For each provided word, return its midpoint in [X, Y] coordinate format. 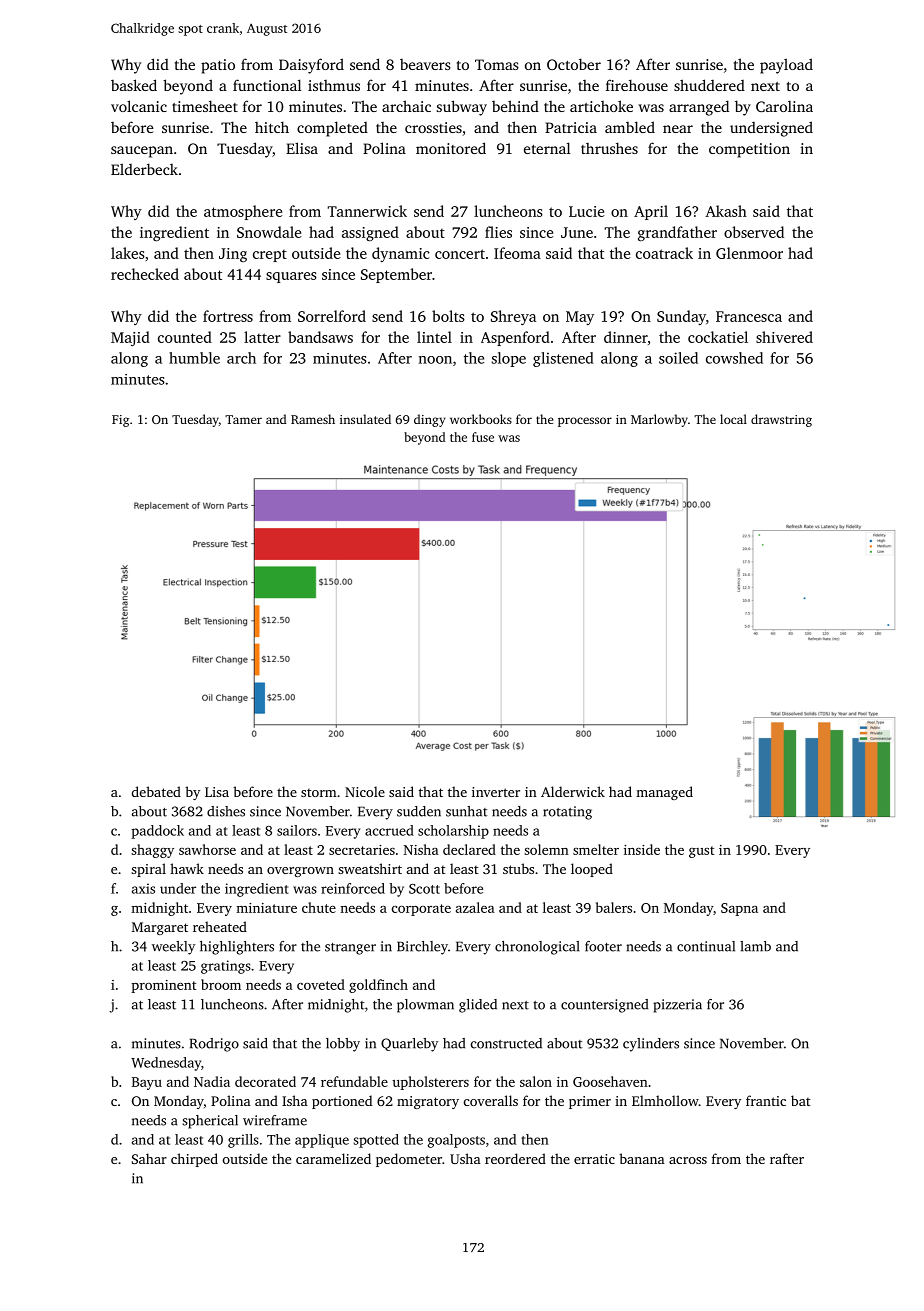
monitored [451, 148]
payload [786, 66]
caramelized [333, 1158]
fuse [483, 437]
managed [664, 793]
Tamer [243, 419]
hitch [272, 127]
